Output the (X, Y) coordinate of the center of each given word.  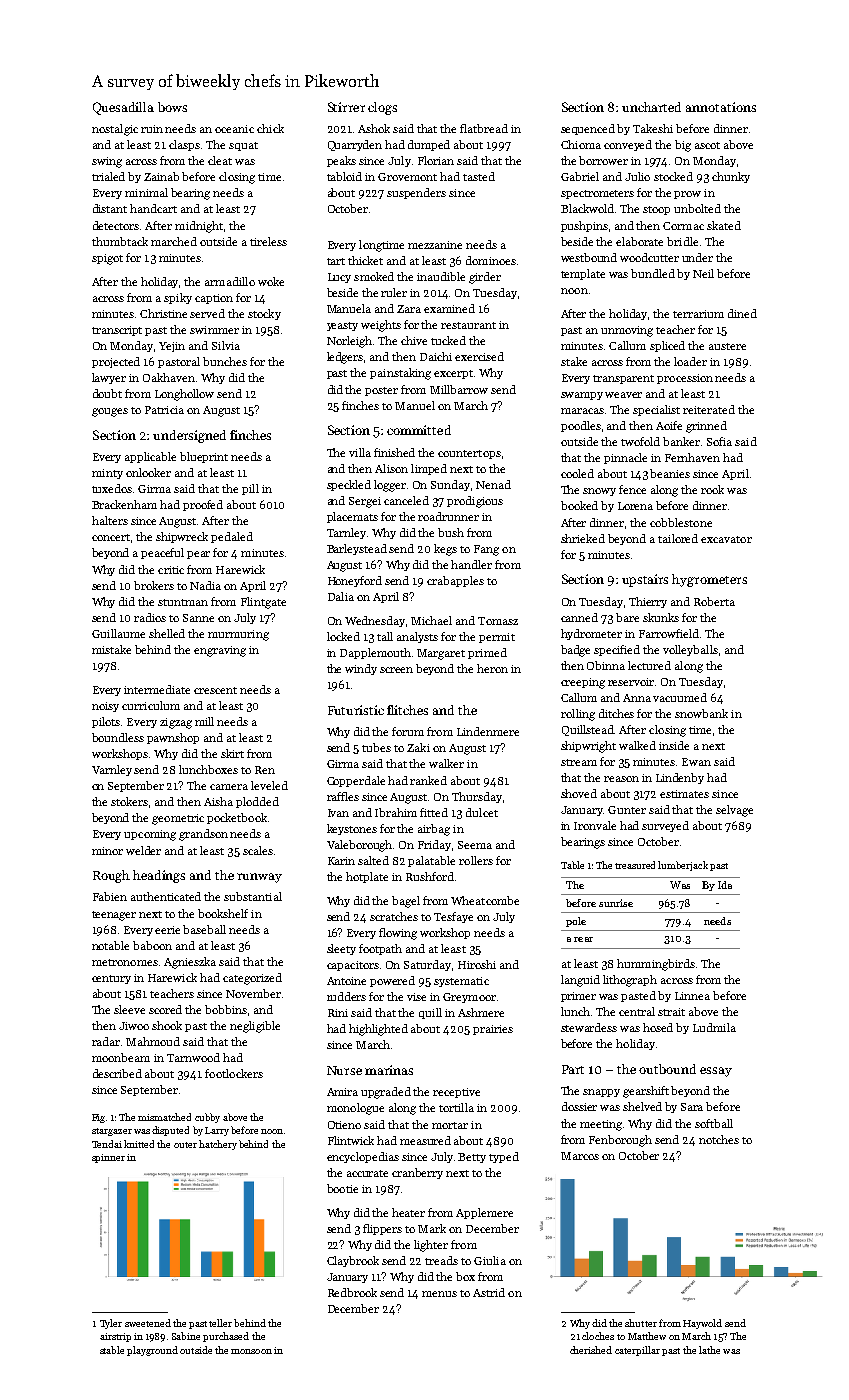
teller (220, 1323)
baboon (152, 945)
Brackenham (124, 504)
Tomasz (498, 621)
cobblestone (681, 522)
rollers (476, 860)
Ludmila (714, 1027)
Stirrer (346, 107)
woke (271, 281)
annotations (721, 107)
